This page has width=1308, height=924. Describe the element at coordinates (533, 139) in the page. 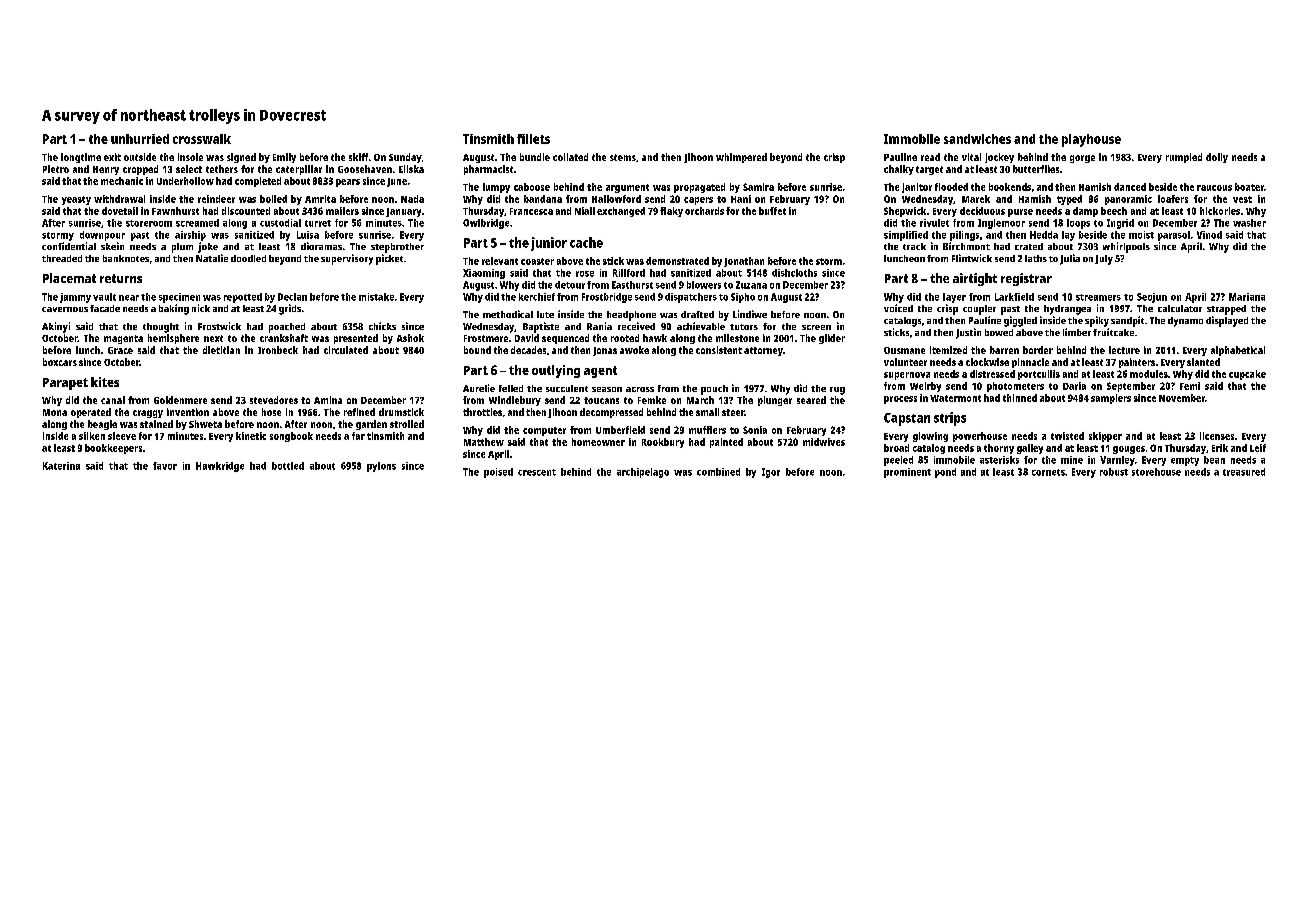

I see `fillets` at that location.
